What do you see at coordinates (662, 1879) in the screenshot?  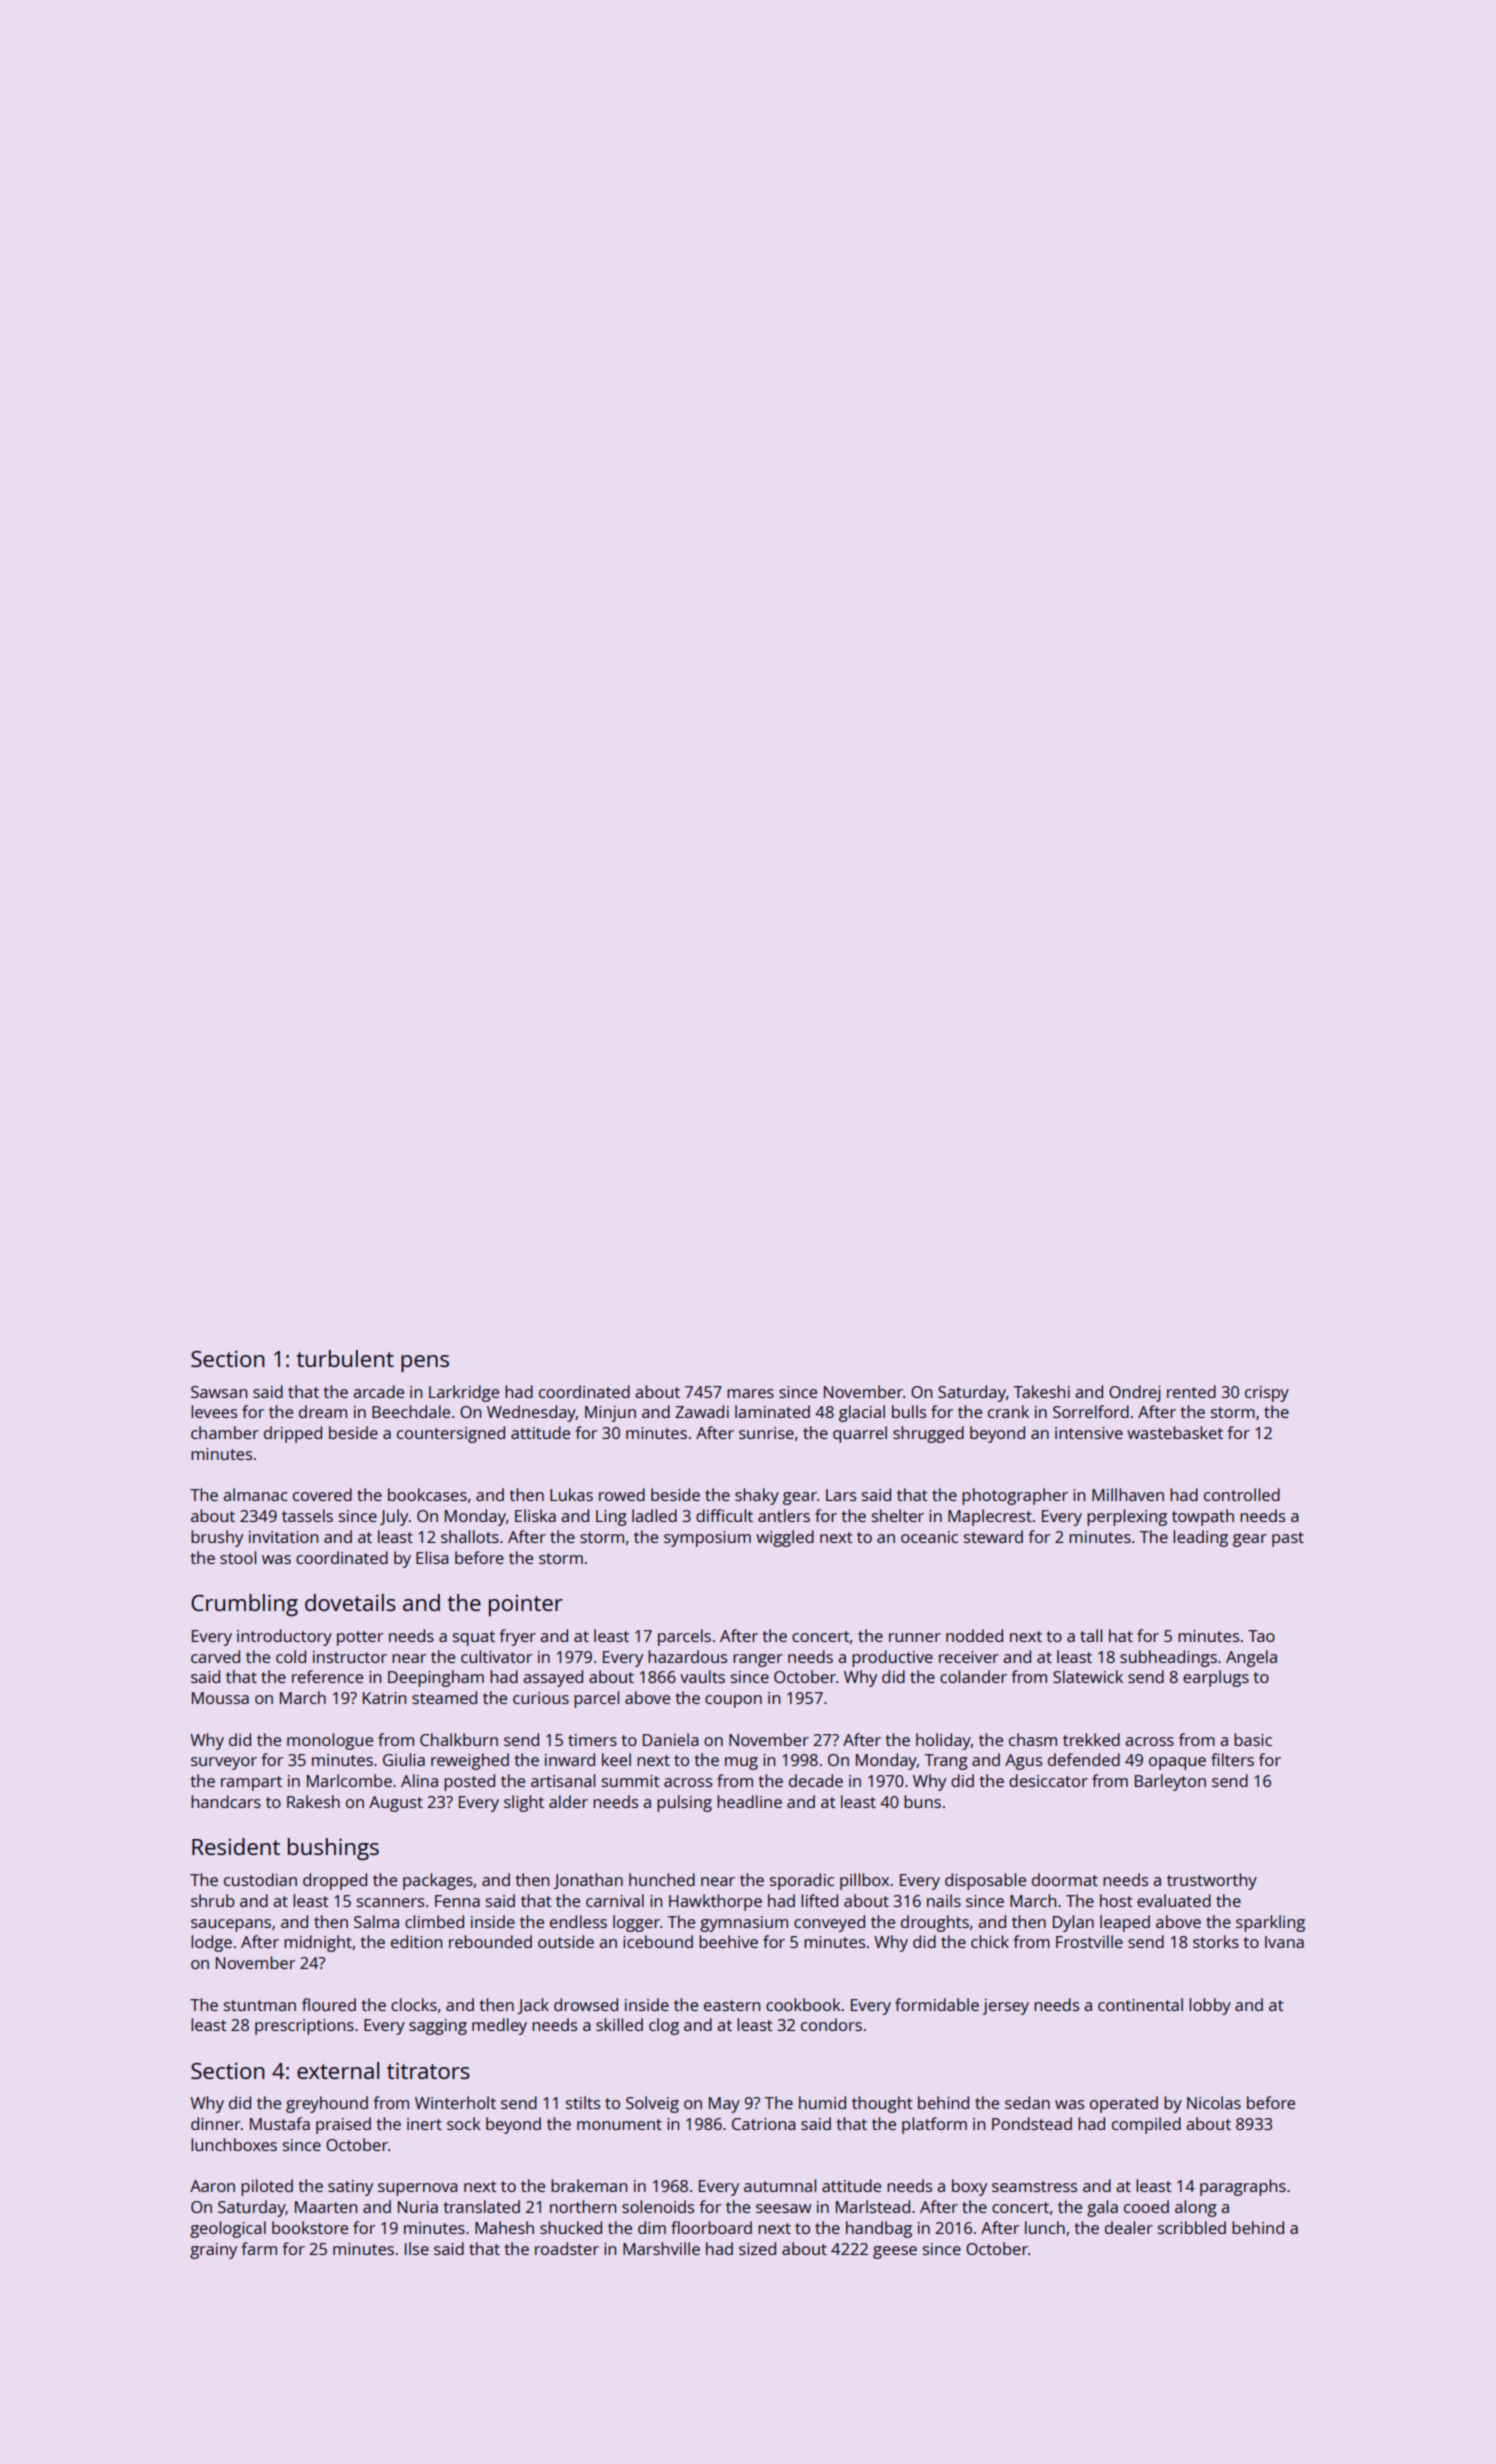 I see `hunched` at bounding box center [662, 1879].
